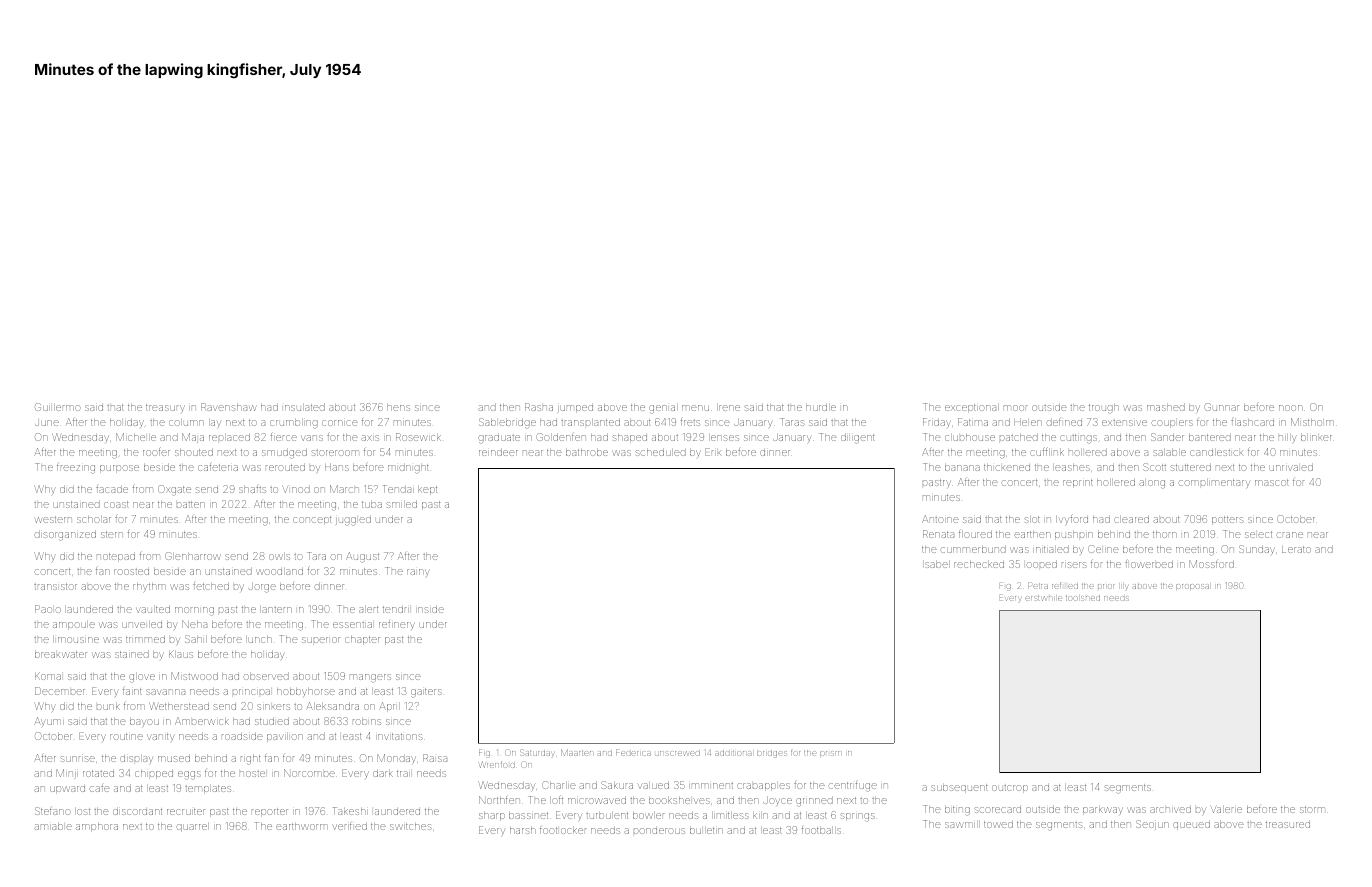  Describe the element at coordinates (431, 609) in the screenshot. I see `inside` at that location.
